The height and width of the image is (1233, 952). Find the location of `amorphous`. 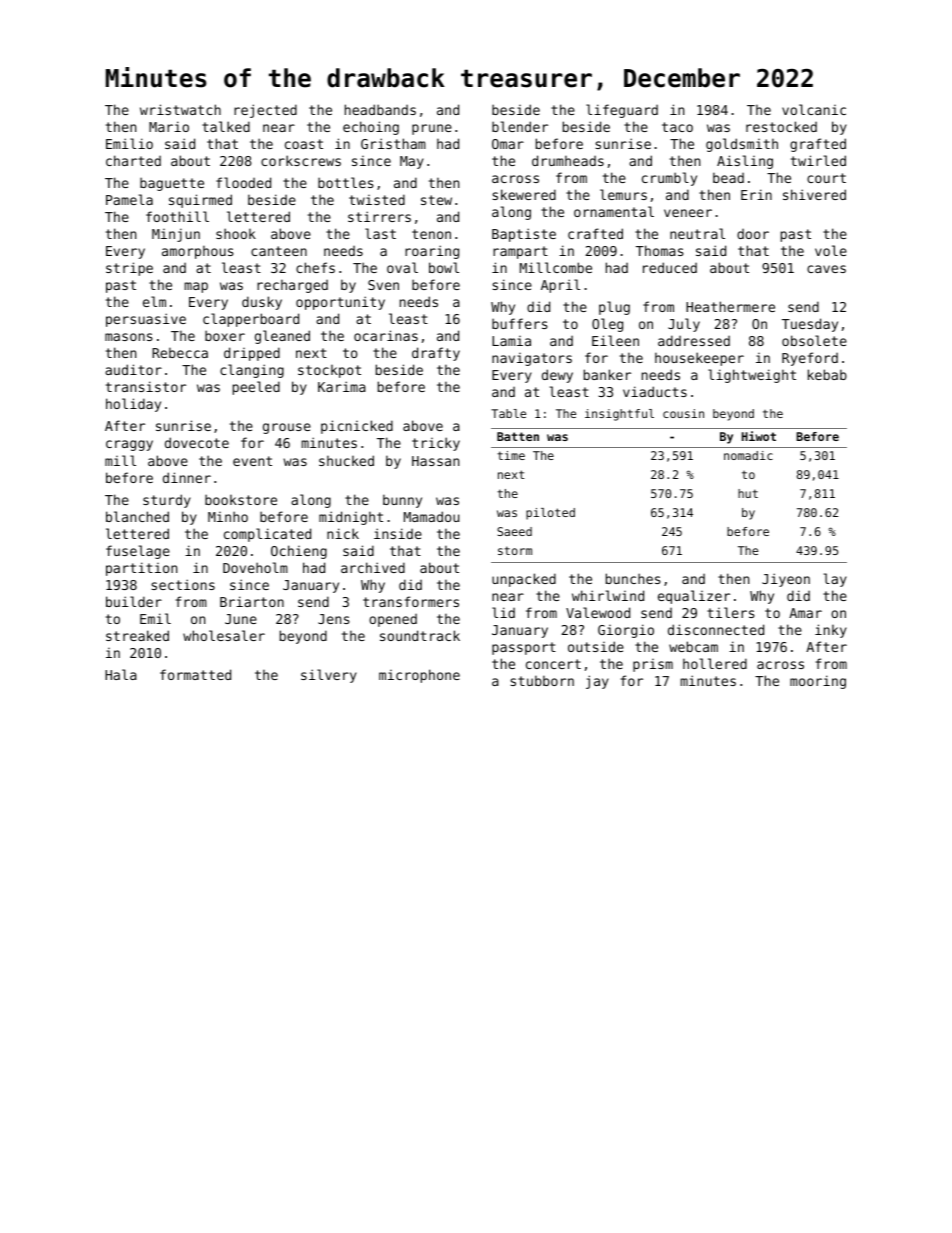

amorphous is located at coordinates (198, 252).
